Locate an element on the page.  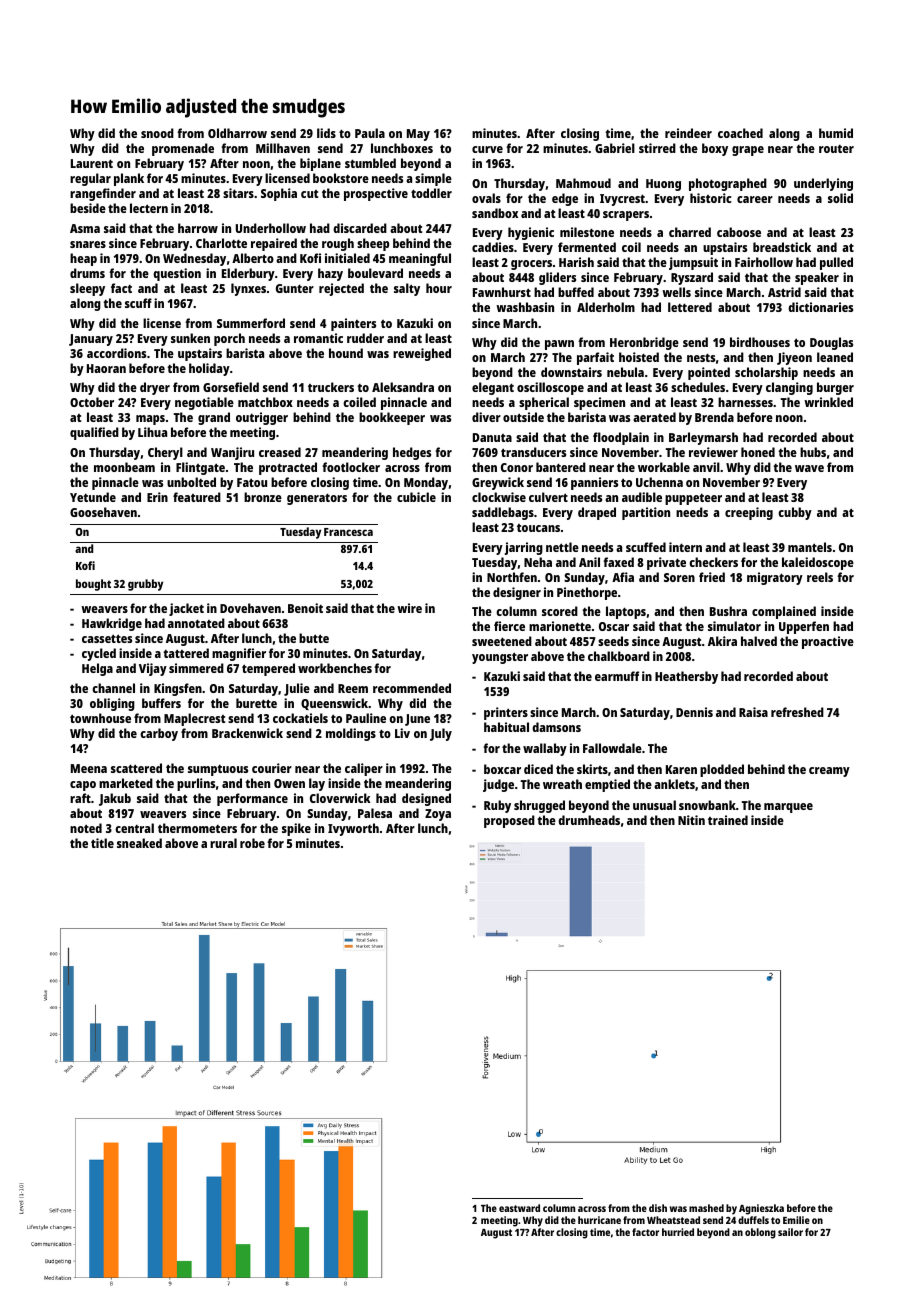
trained is located at coordinates (728, 820).
